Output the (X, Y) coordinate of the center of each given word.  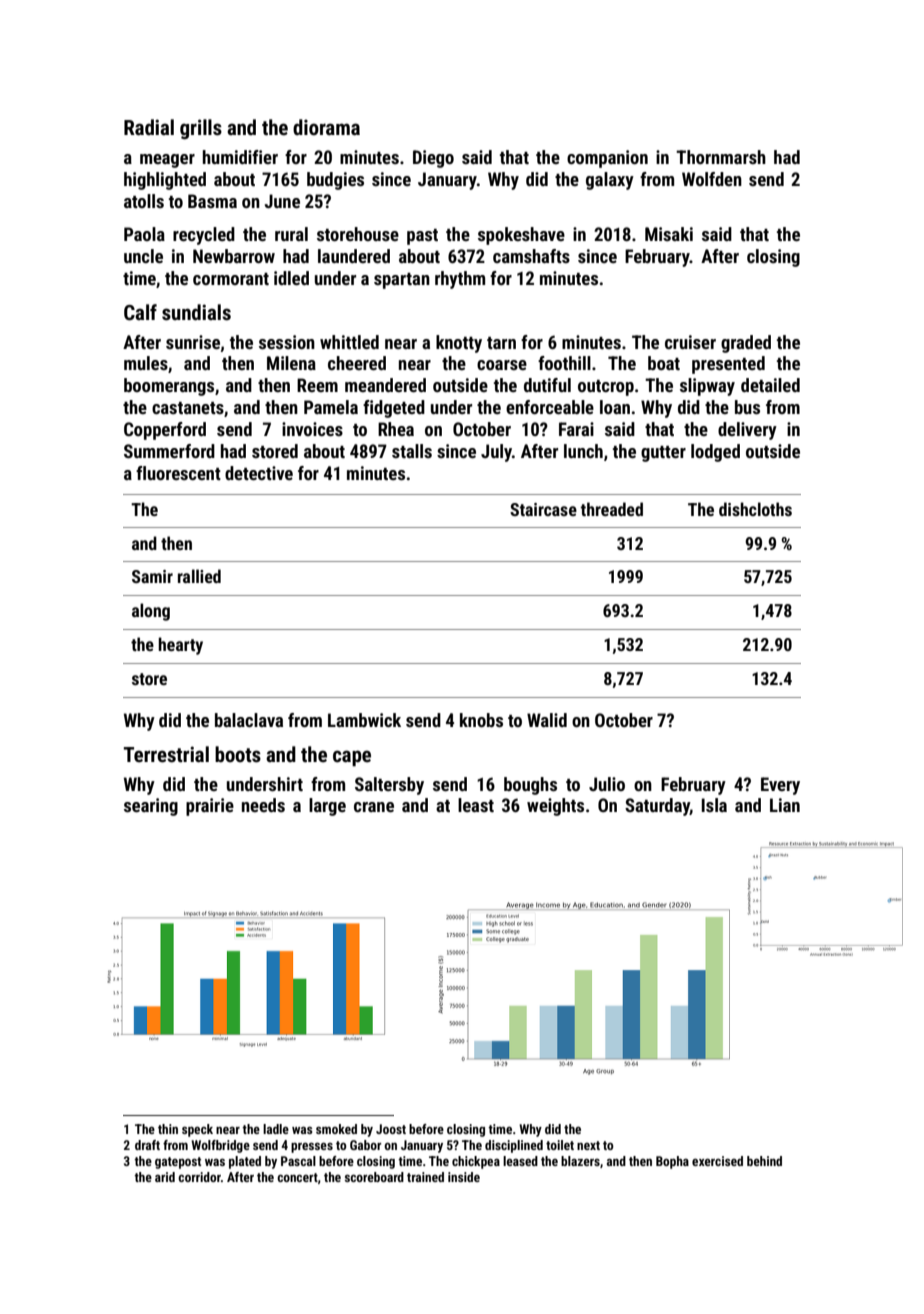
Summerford (169, 451)
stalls (412, 451)
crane (374, 807)
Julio (607, 784)
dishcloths (755, 509)
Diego (433, 159)
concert (297, 1177)
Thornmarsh (721, 157)
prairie (210, 807)
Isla (714, 805)
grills (201, 129)
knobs (481, 720)
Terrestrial (166, 754)
